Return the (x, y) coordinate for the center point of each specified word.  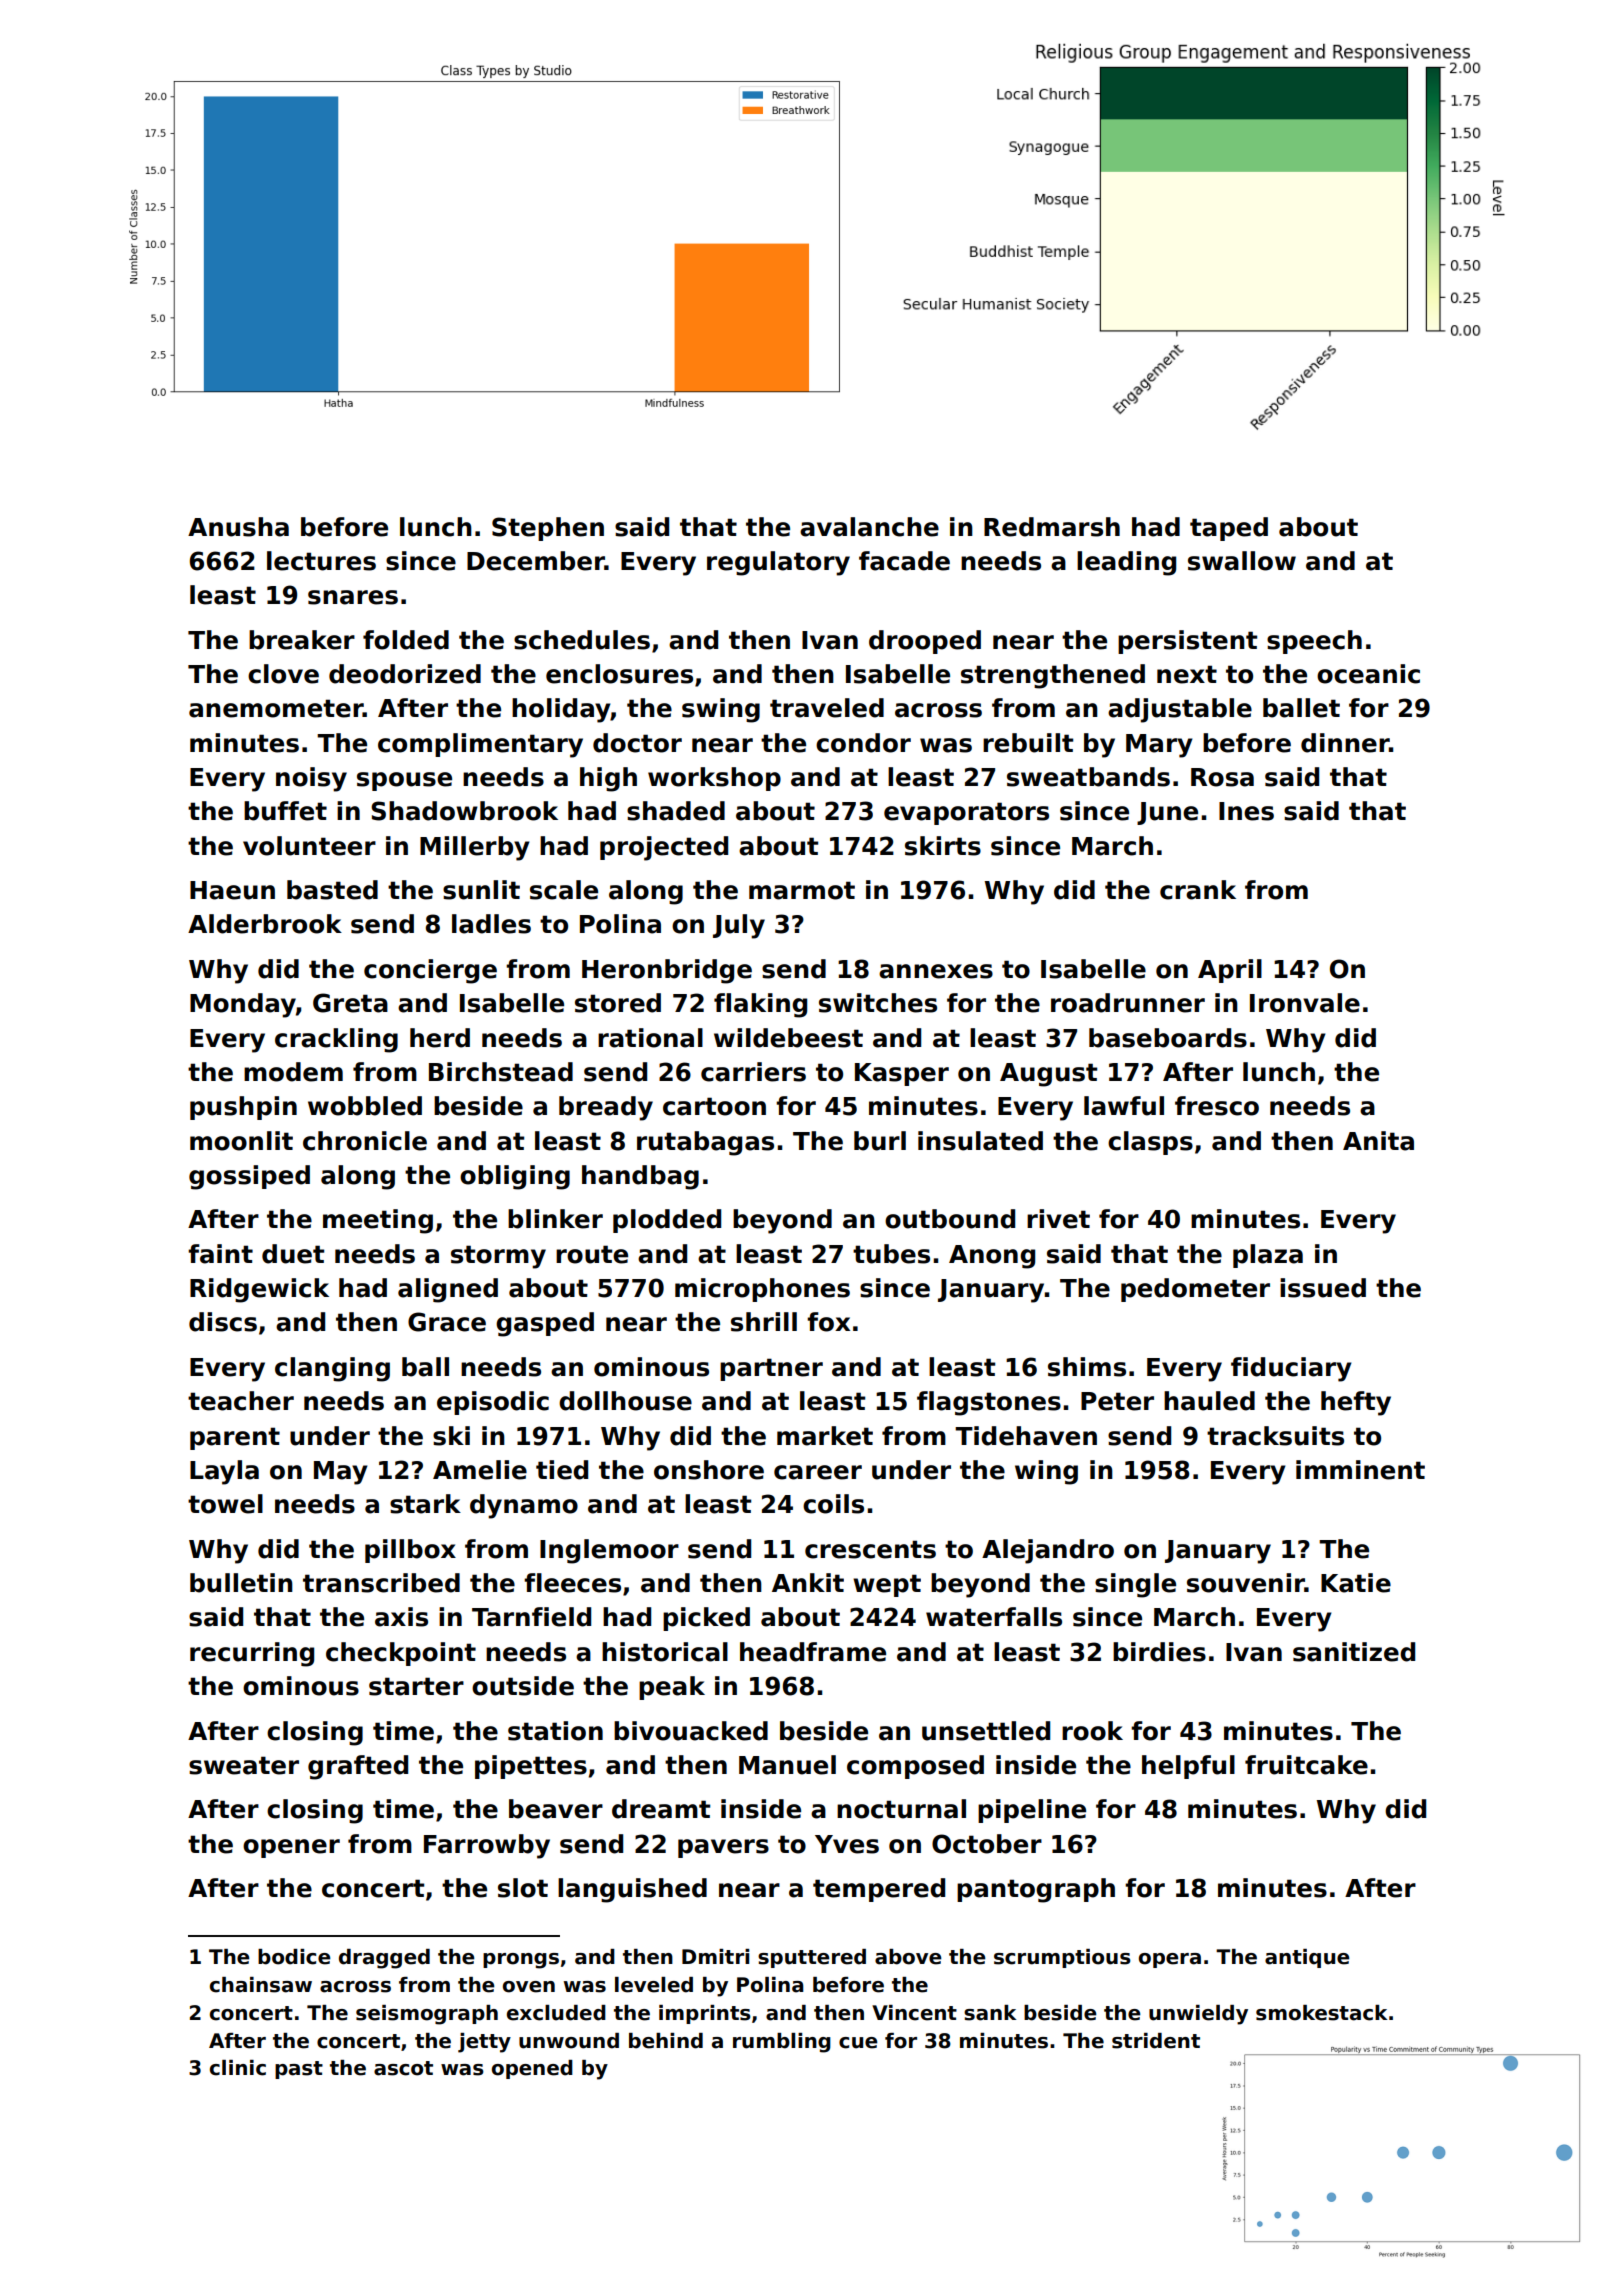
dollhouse (625, 1401)
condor (863, 743)
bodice (294, 1957)
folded (406, 640)
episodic (493, 1403)
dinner (1345, 743)
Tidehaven (1026, 1436)
